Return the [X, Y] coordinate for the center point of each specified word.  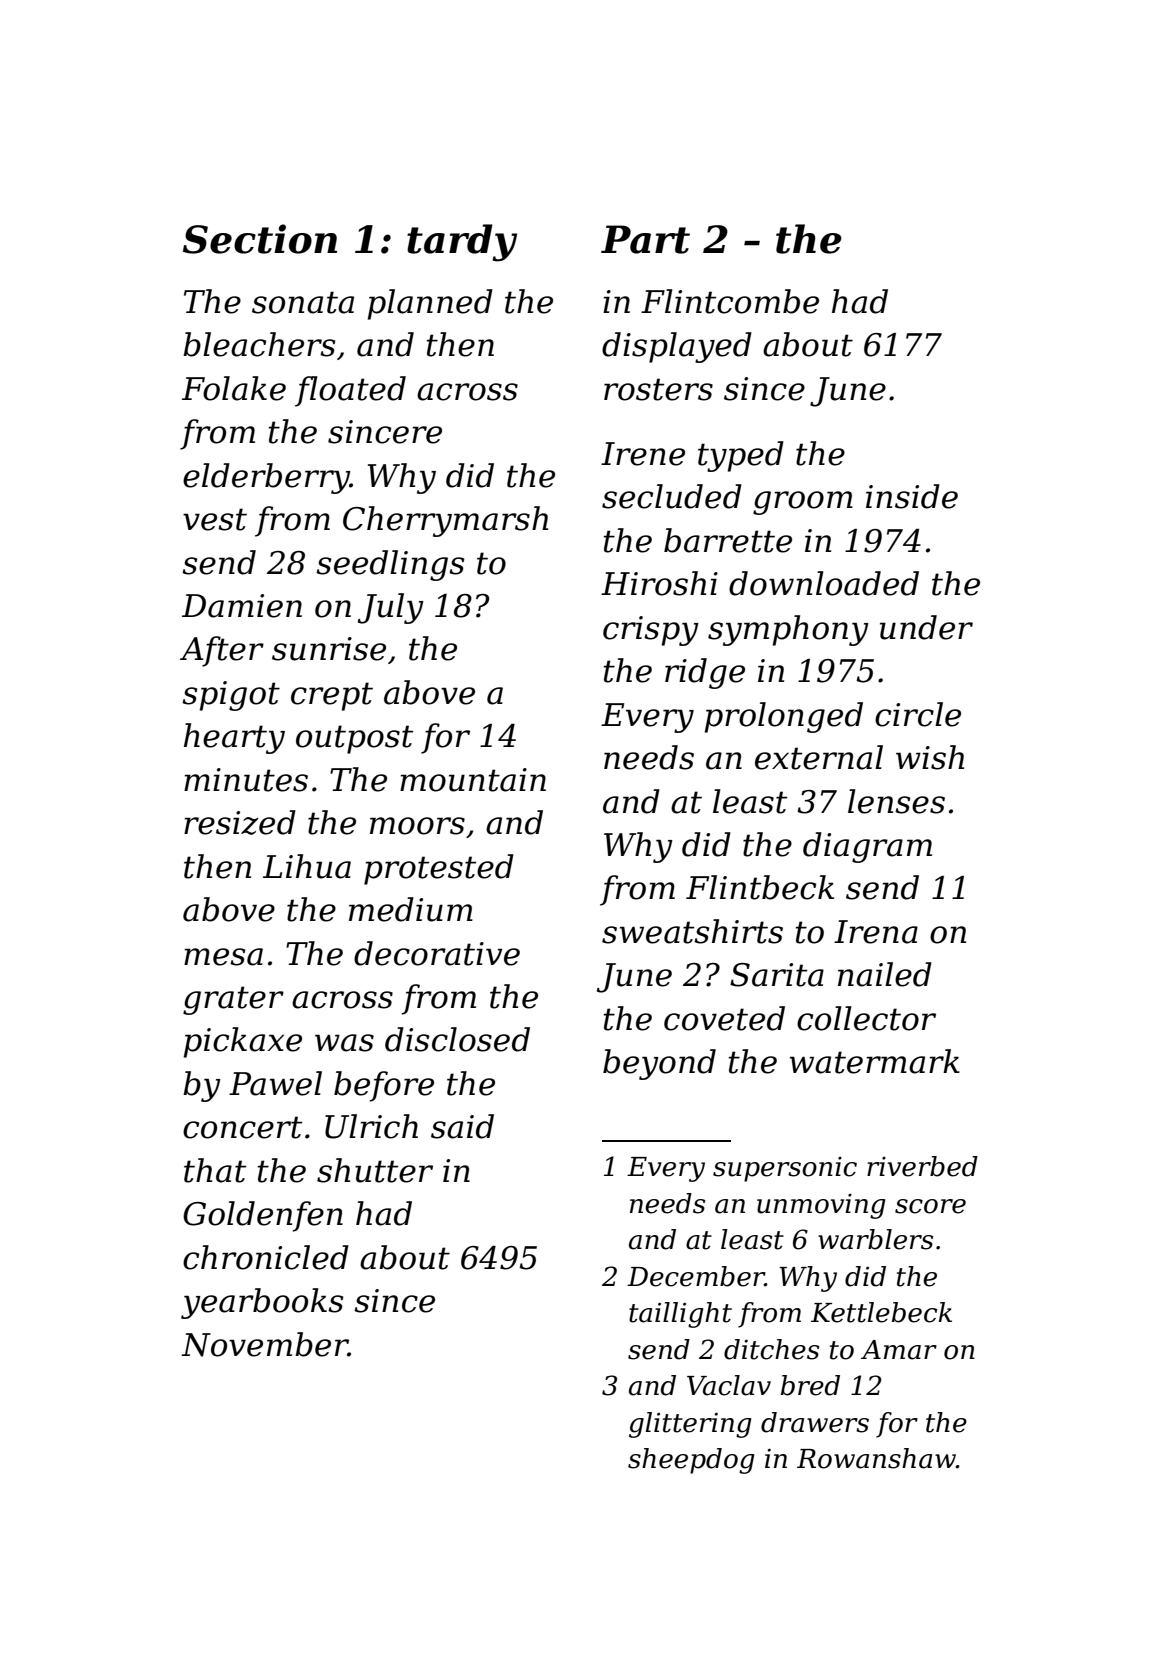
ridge [705, 673]
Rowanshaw [876, 1458]
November [264, 1344]
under [926, 627]
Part [645, 239]
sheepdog [691, 1461]
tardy [462, 243]
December [696, 1276]
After [222, 651]
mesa [223, 957]
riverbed [922, 1166]
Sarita [777, 975]
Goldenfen [263, 1216]
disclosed [457, 1039]
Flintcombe [730, 301]
